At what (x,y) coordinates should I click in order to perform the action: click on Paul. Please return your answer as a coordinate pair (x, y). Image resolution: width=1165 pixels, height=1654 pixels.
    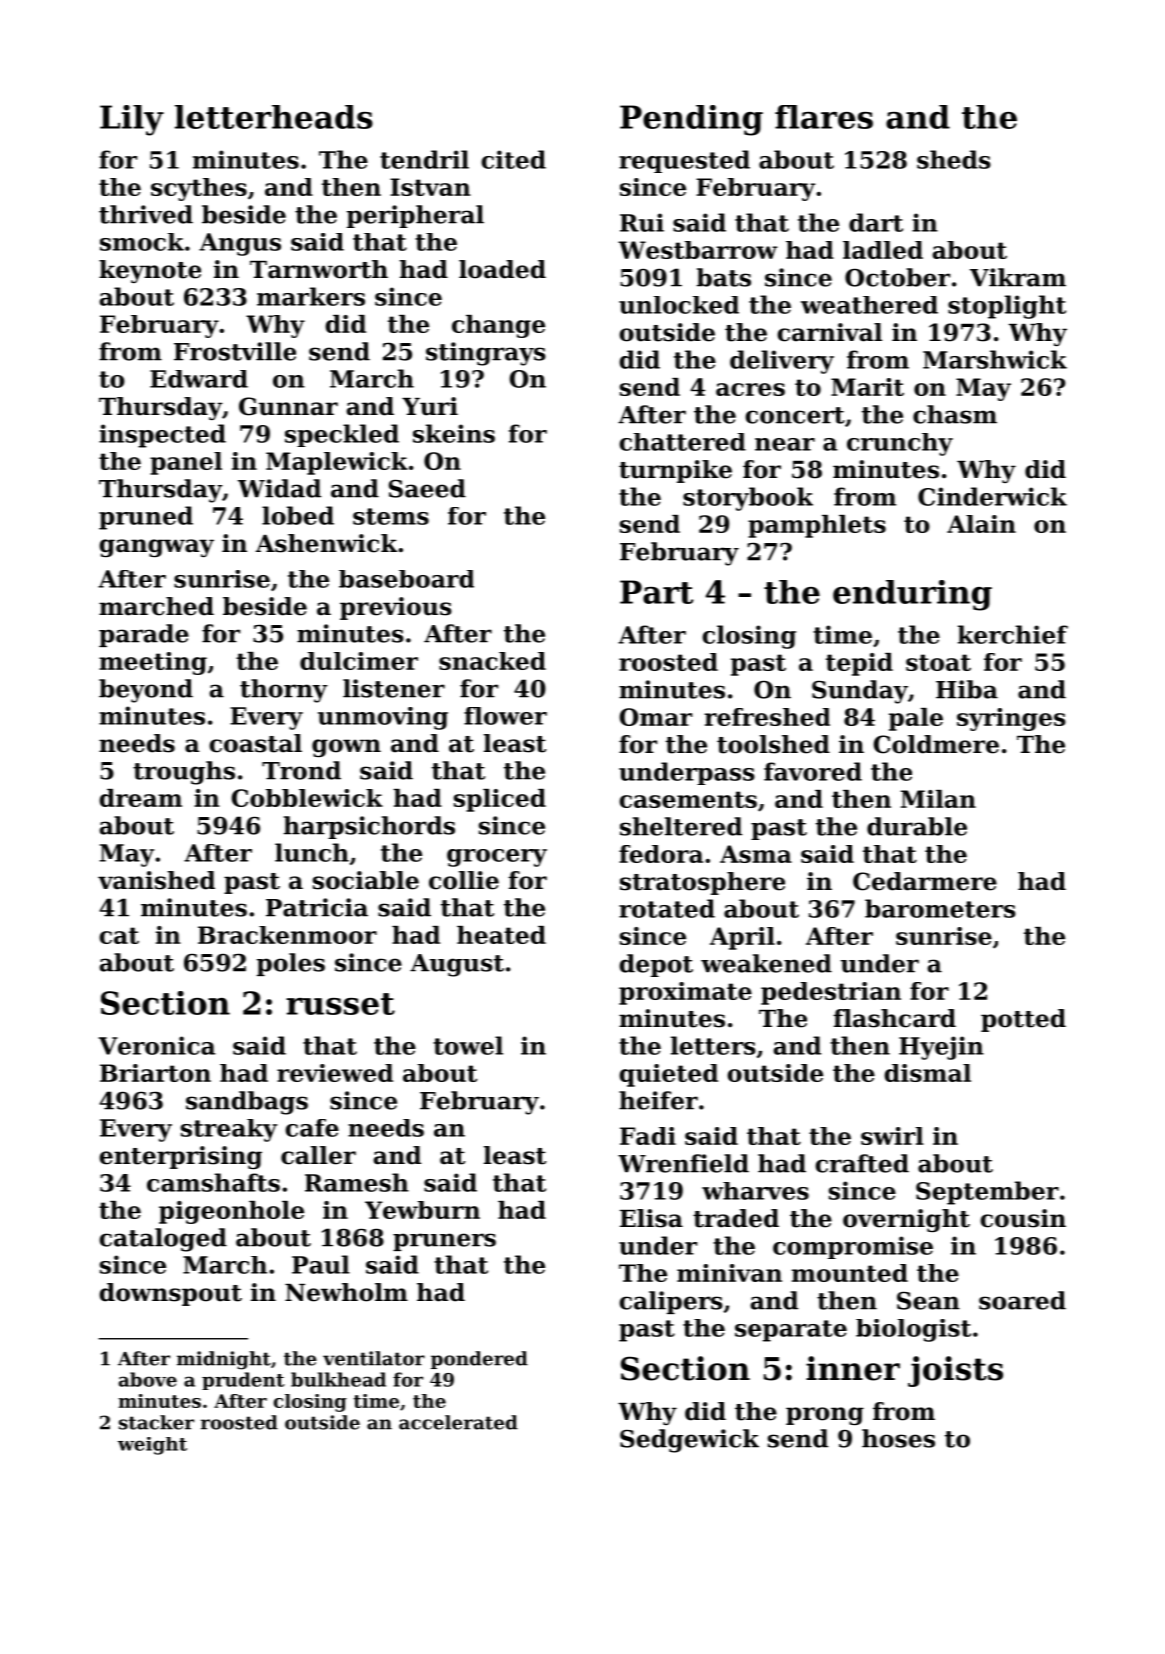
    Looking at the image, I should click on (321, 1264).
